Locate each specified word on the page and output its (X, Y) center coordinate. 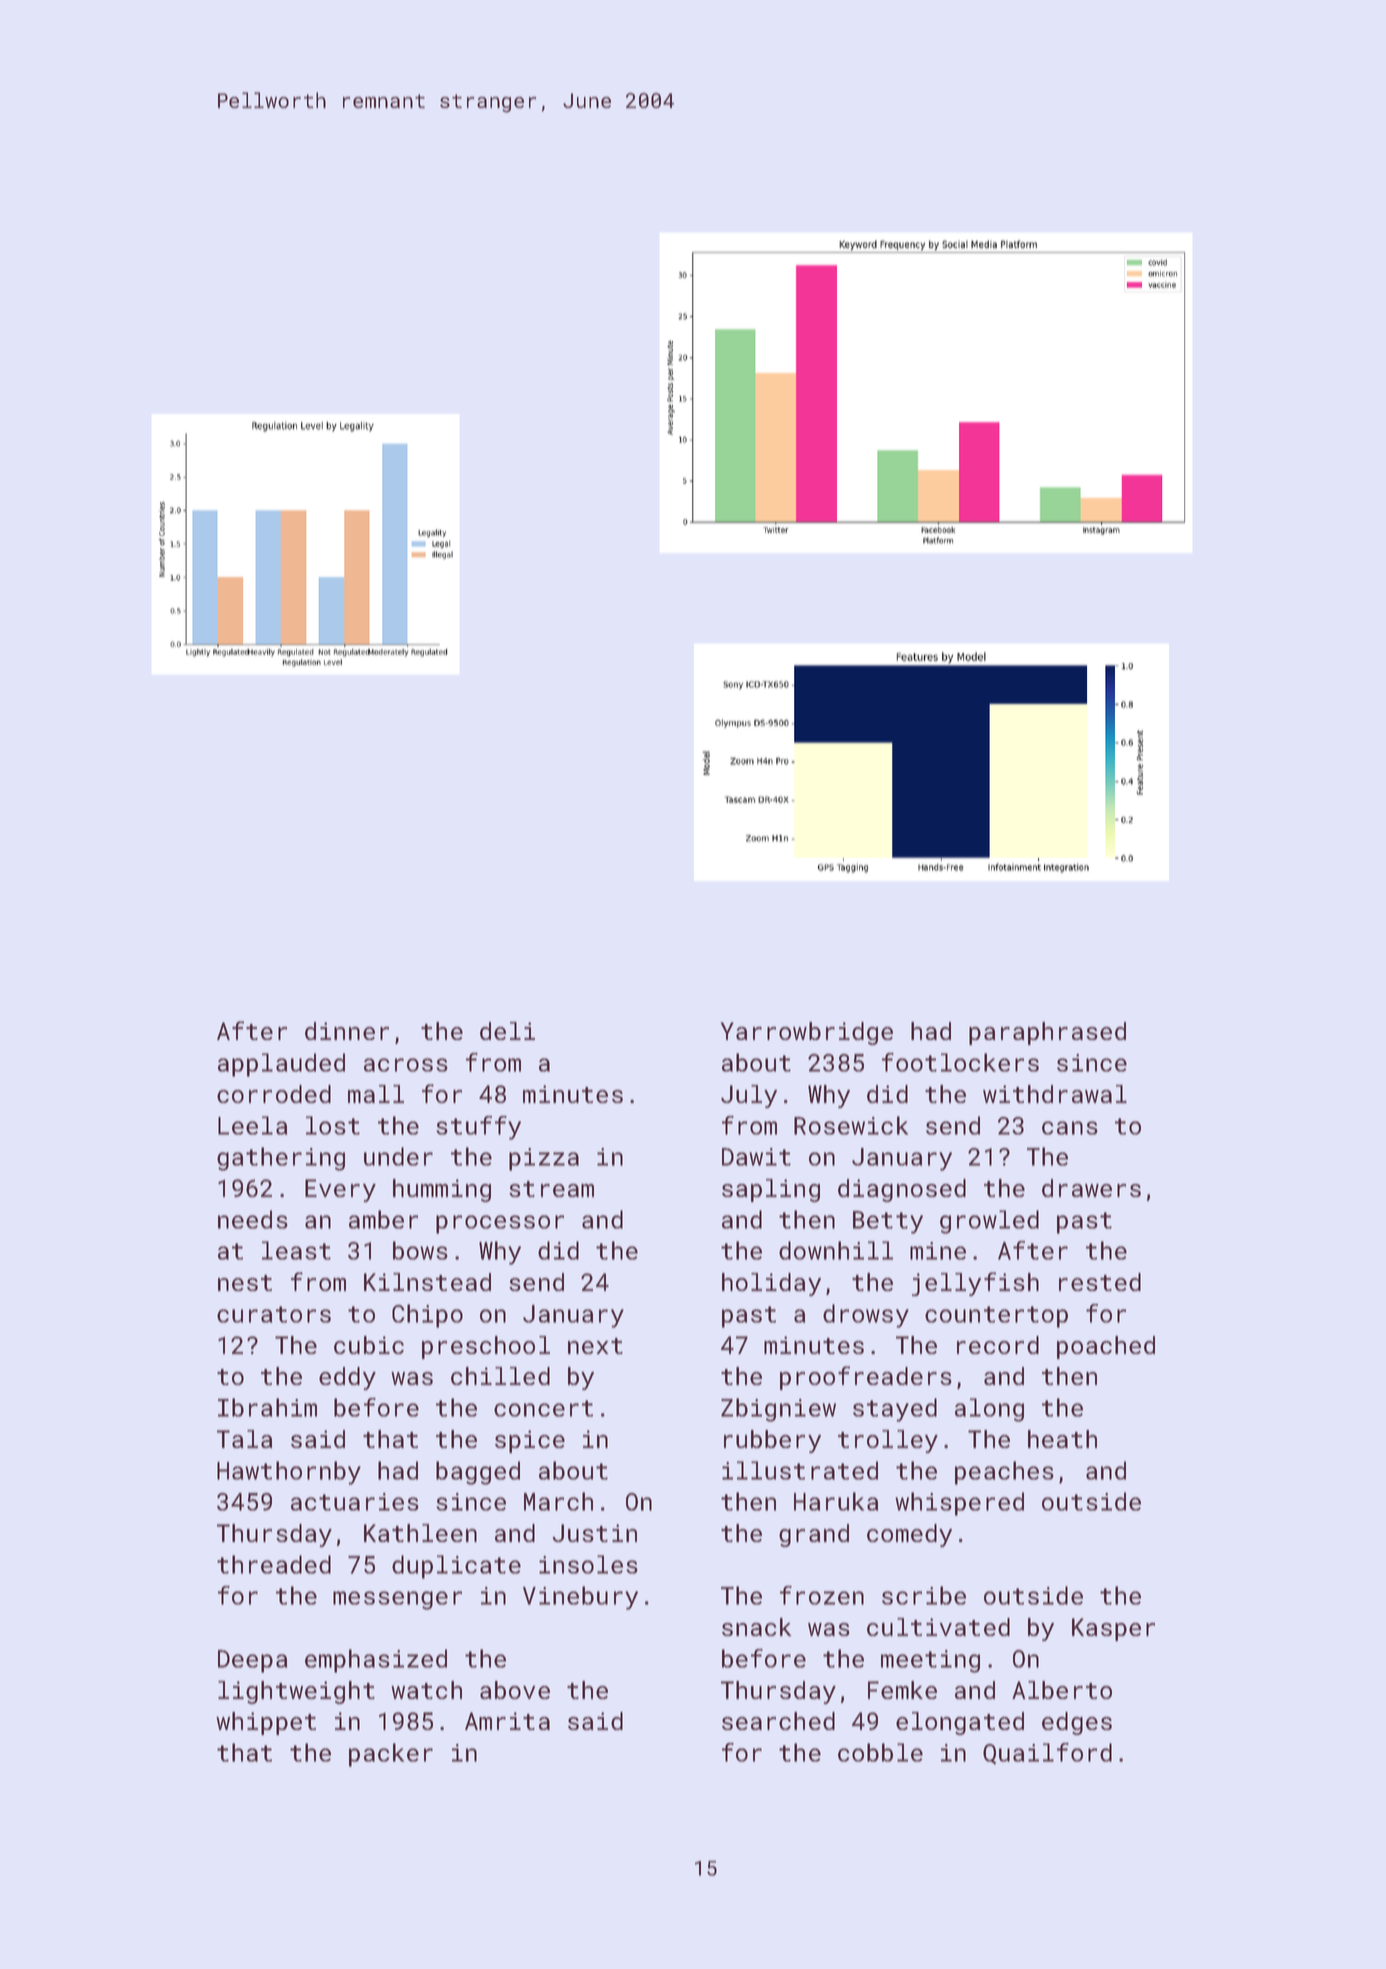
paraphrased (1047, 1033)
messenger (397, 1600)
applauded (281, 1065)
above (515, 1690)
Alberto (1062, 1690)
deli (507, 1031)
